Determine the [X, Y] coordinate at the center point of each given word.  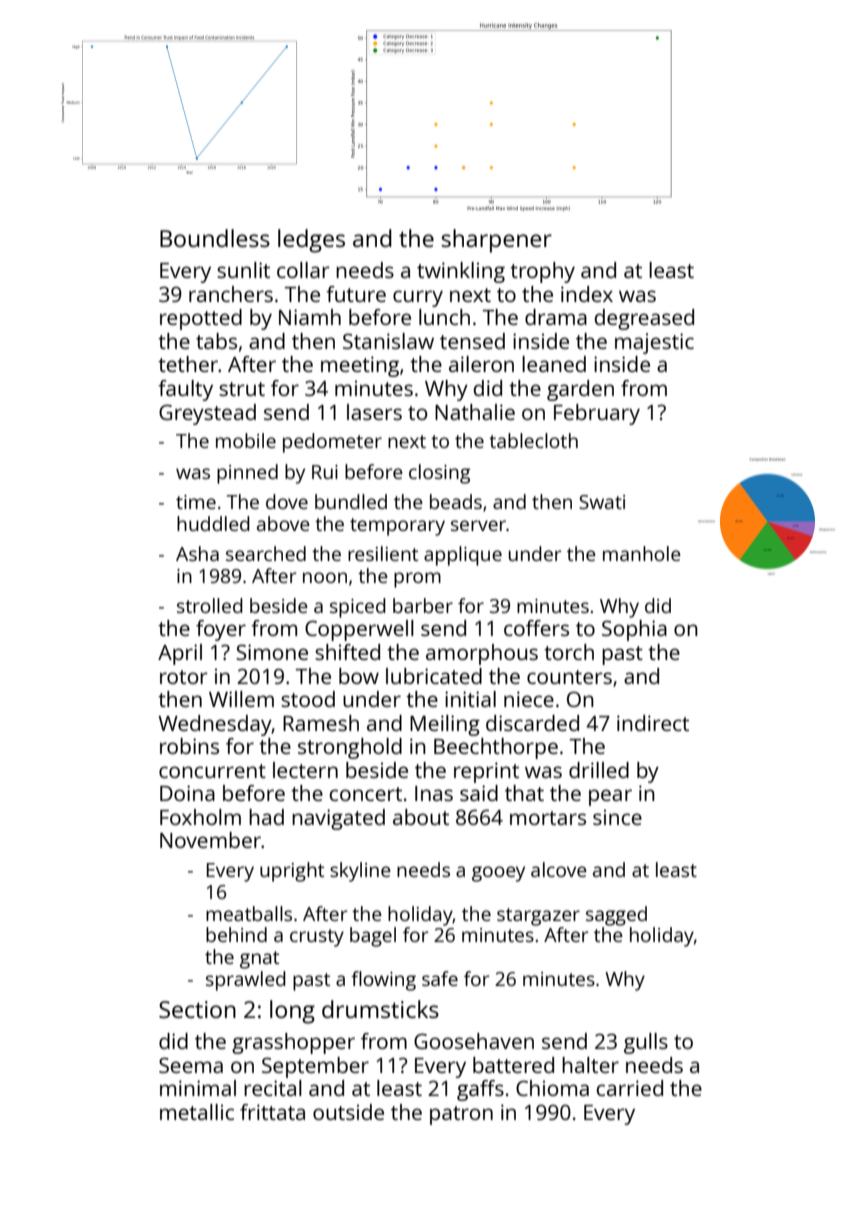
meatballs [249, 913]
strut [242, 389]
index [587, 294]
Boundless [215, 238]
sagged [616, 916]
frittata [272, 1112]
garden [580, 390]
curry [418, 298]
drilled [599, 770]
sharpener [496, 241]
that [524, 793]
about [421, 817]
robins [189, 746]
